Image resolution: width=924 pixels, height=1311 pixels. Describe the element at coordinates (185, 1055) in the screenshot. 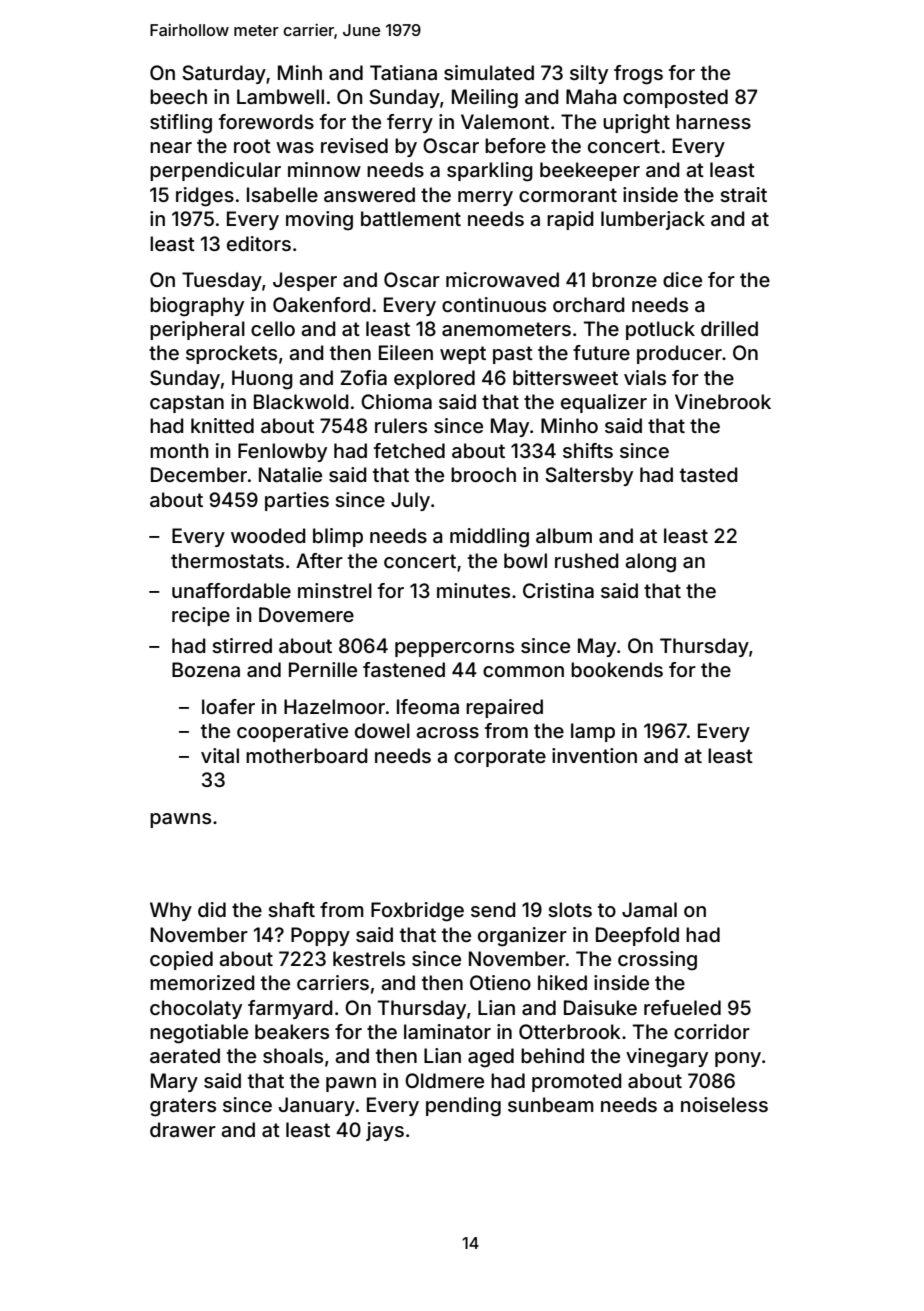

I see `aerated` at that location.
